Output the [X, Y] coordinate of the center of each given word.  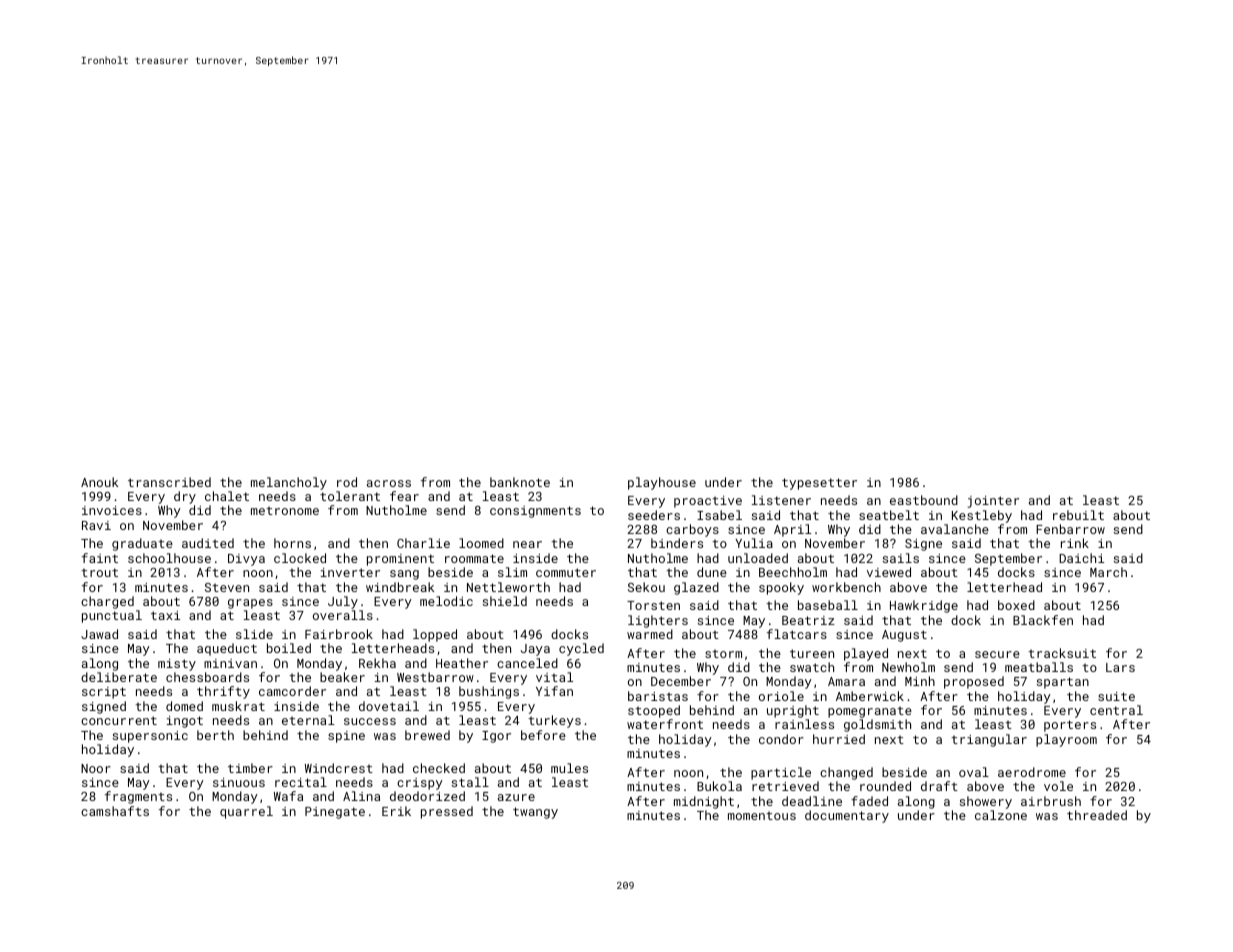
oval [974, 772]
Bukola [719, 786]
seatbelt [889, 515]
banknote [520, 482]
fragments [138, 797]
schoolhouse [169, 558]
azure [516, 797]
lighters [658, 621]
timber [250, 768]
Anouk [99, 482]
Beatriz [808, 620]
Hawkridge [924, 606]
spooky [781, 588]
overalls [343, 615]
